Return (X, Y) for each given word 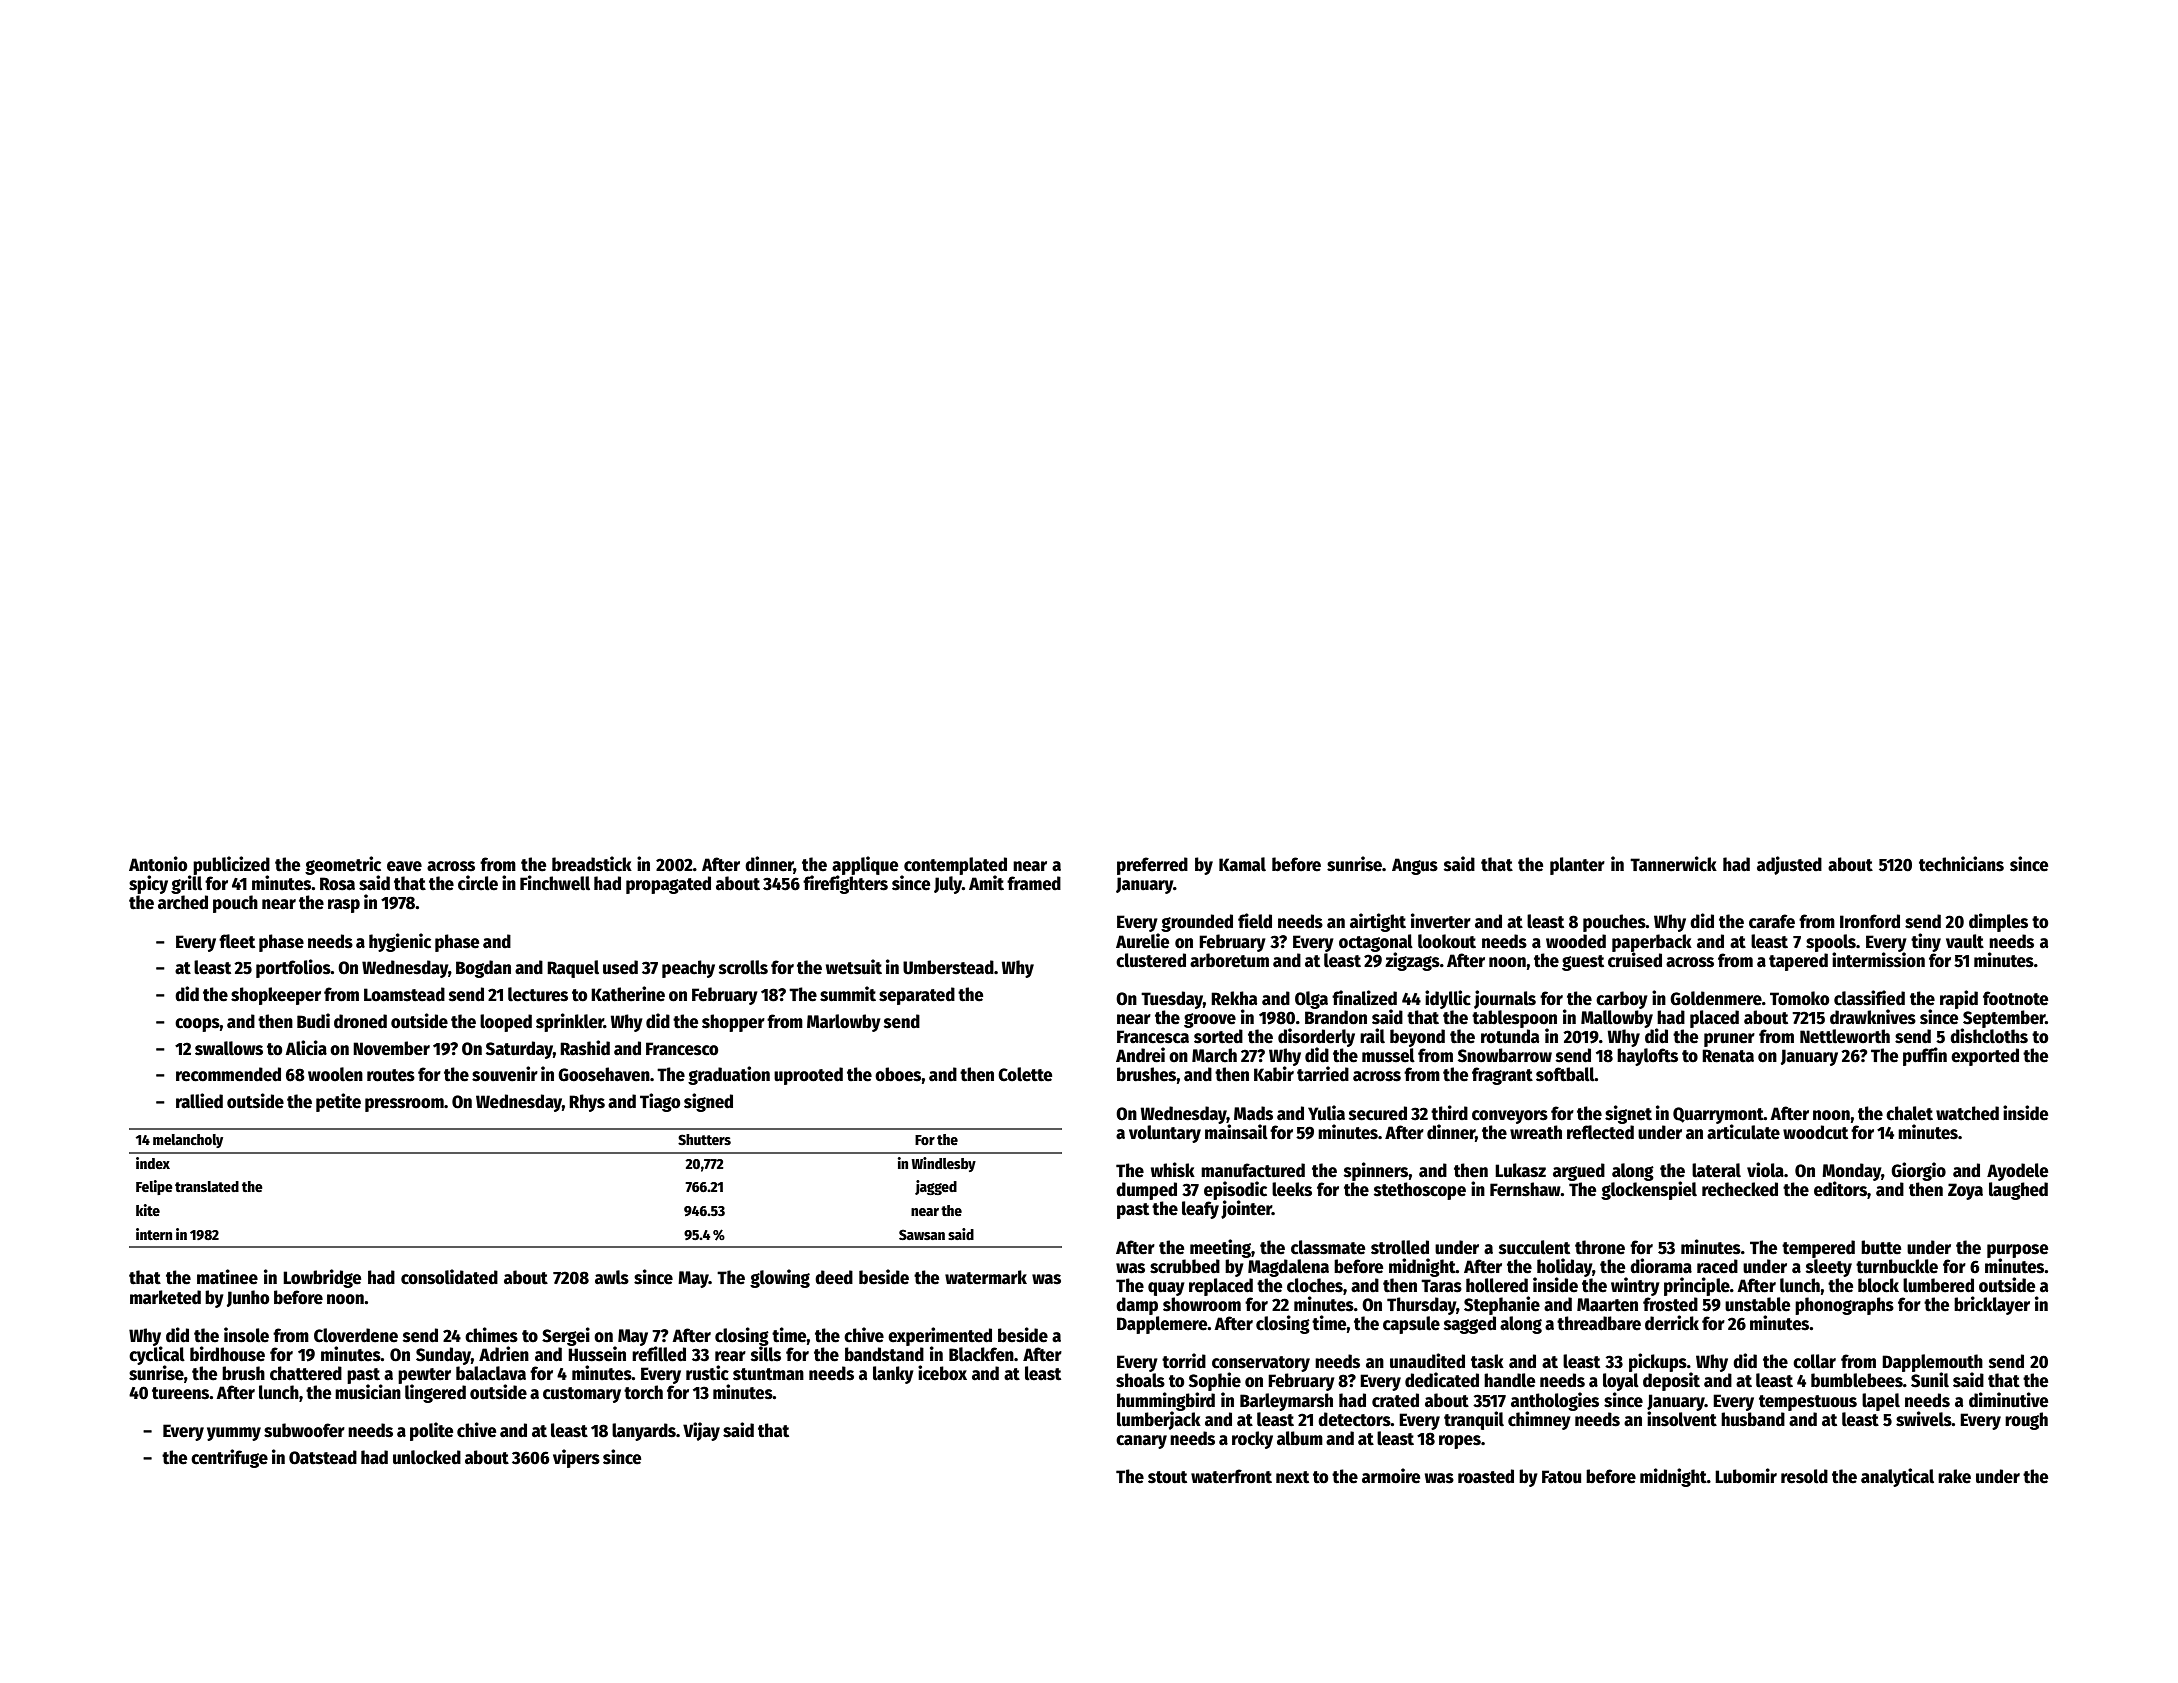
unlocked (427, 1457)
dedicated (1442, 1380)
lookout (1447, 941)
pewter (424, 1376)
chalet (1909, 1113)
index (153, 1163)
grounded (1197, 923)
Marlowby (844, 1023)
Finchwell (555, 883)
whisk (1173, 1170)
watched (1967, 1113)
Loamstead (404, 994)
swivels (1924, 1419)
